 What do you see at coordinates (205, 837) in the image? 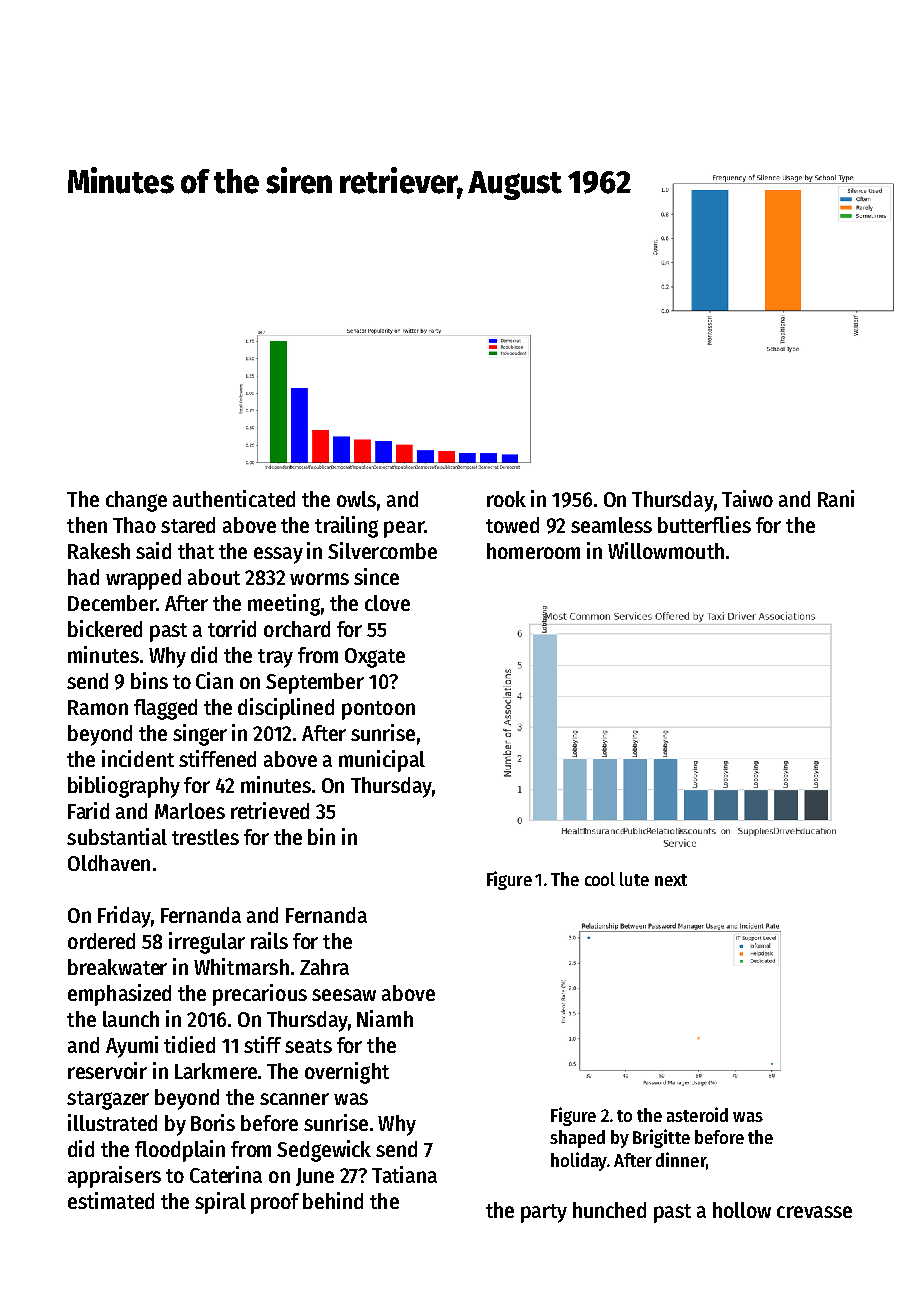
I see `trestles` at bounding box center [205, 837].
